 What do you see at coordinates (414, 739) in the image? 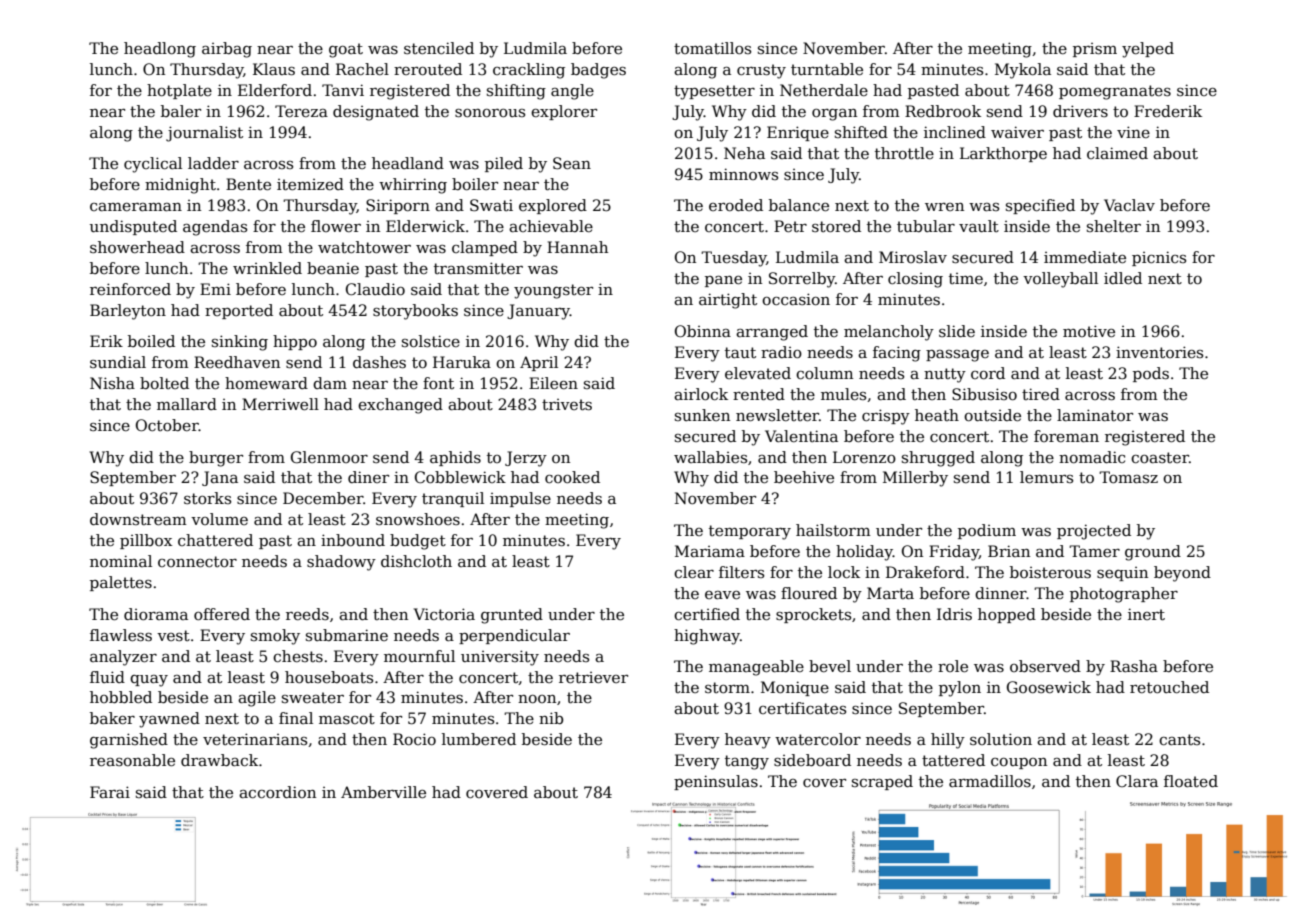
I see `Rocio` at bounding box center [414, 739].
